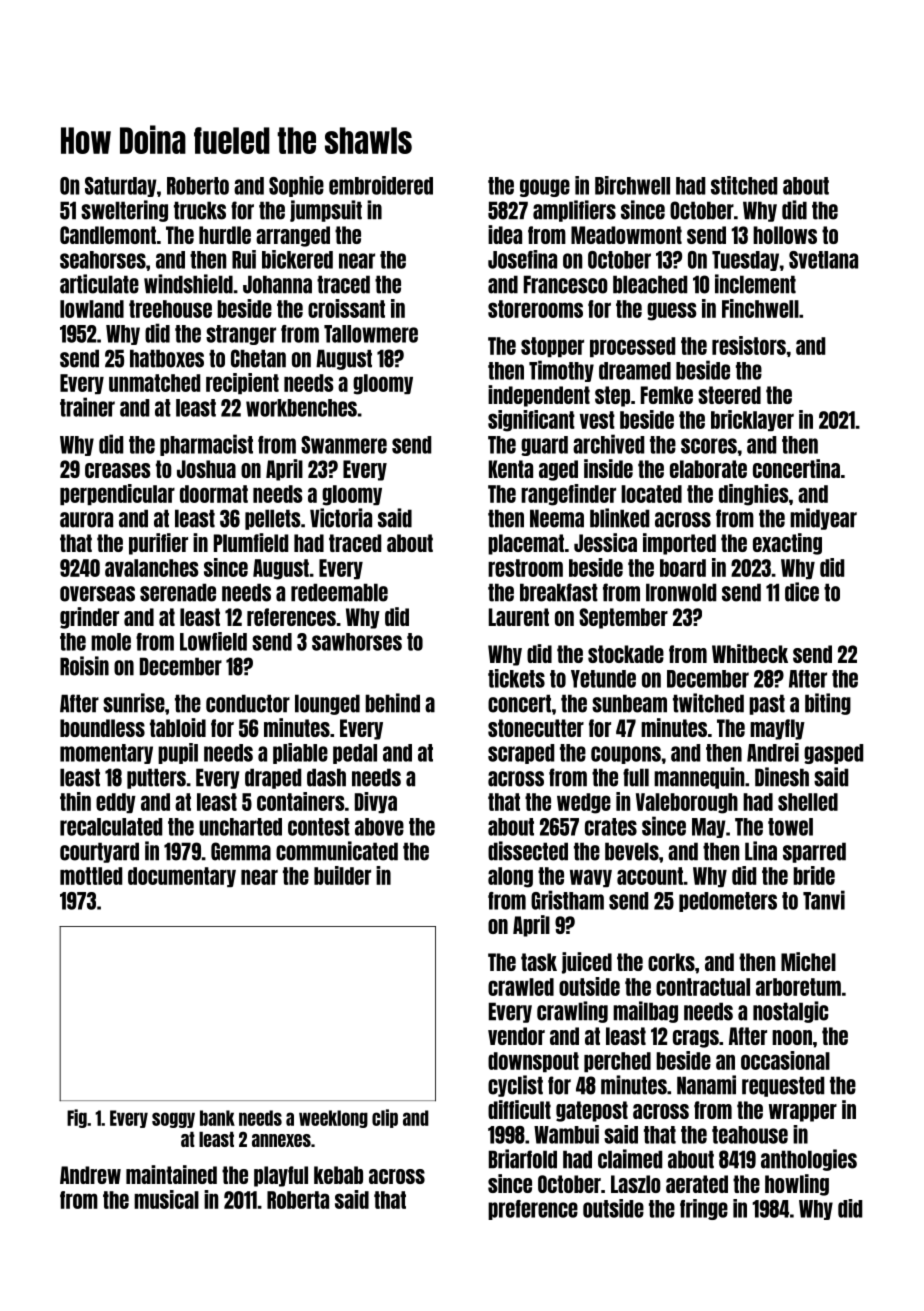 This image has width=924, height=1311. I want to click on Tuesday, so click(745, 261).
